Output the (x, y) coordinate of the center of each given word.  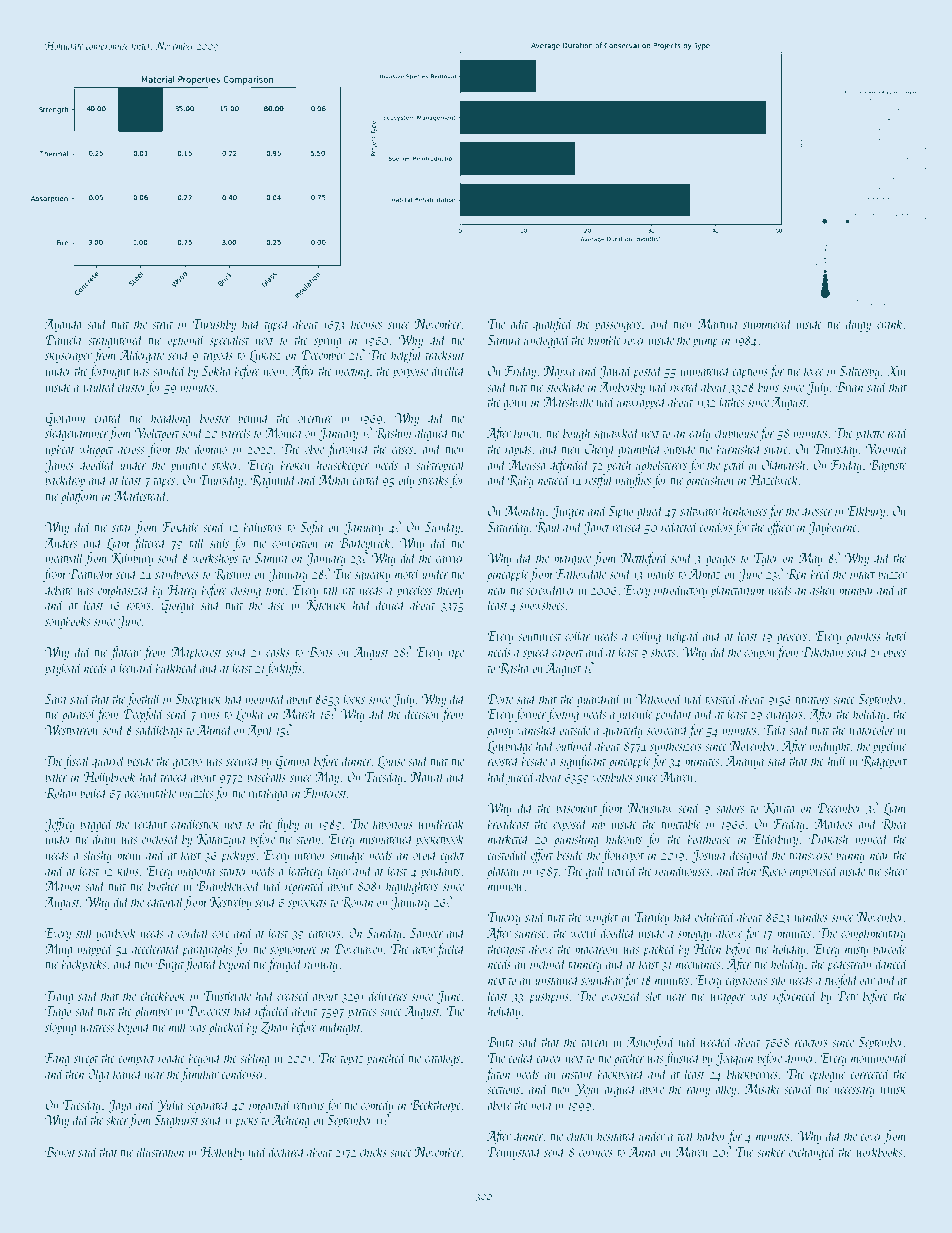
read (898, 432)
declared (287, 1151)
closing (246, 591)
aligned (432, 434)
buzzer (892, 573)
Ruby (521, 481)
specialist (229, 341)
